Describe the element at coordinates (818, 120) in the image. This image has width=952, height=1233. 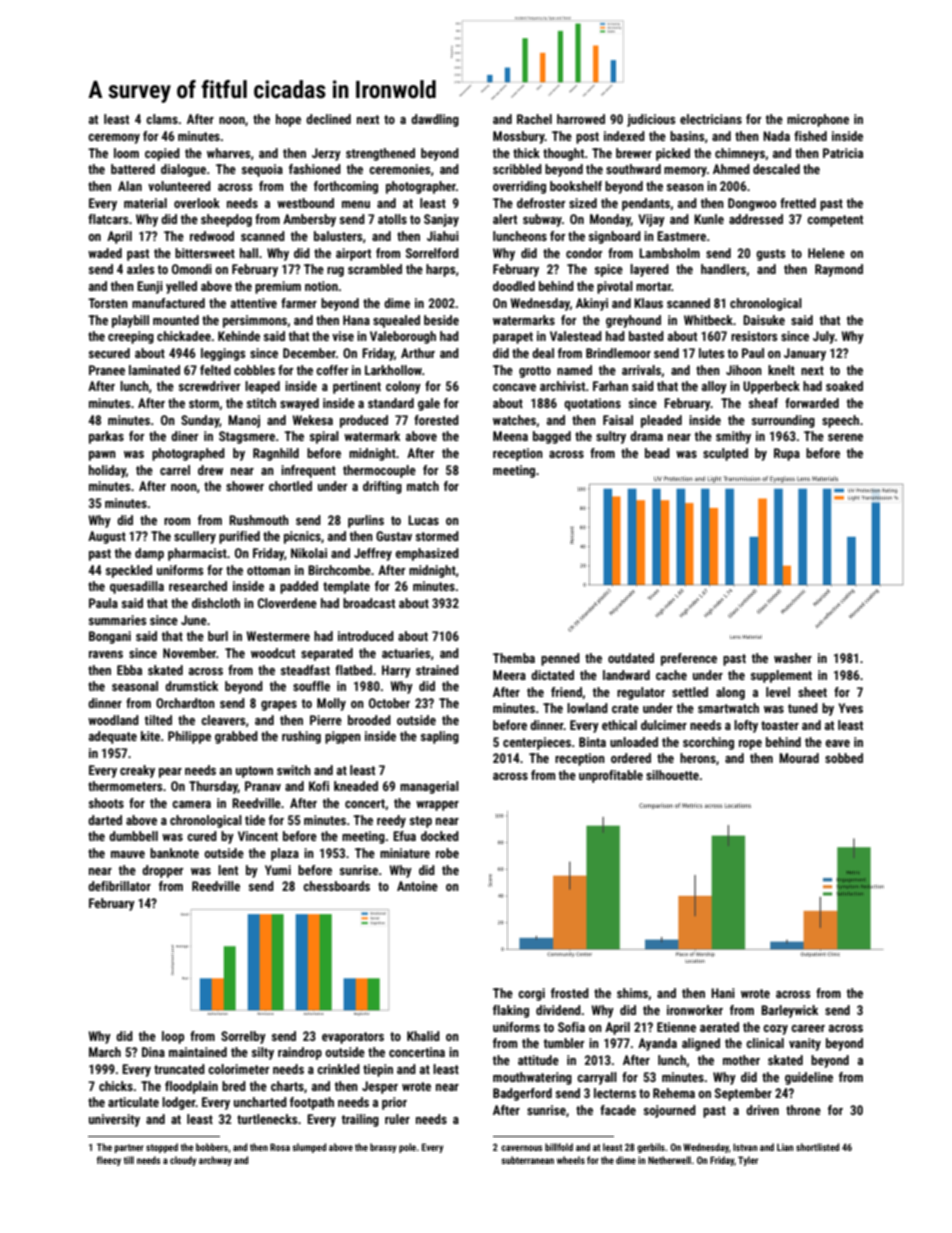
I see `microphone` at that location.
